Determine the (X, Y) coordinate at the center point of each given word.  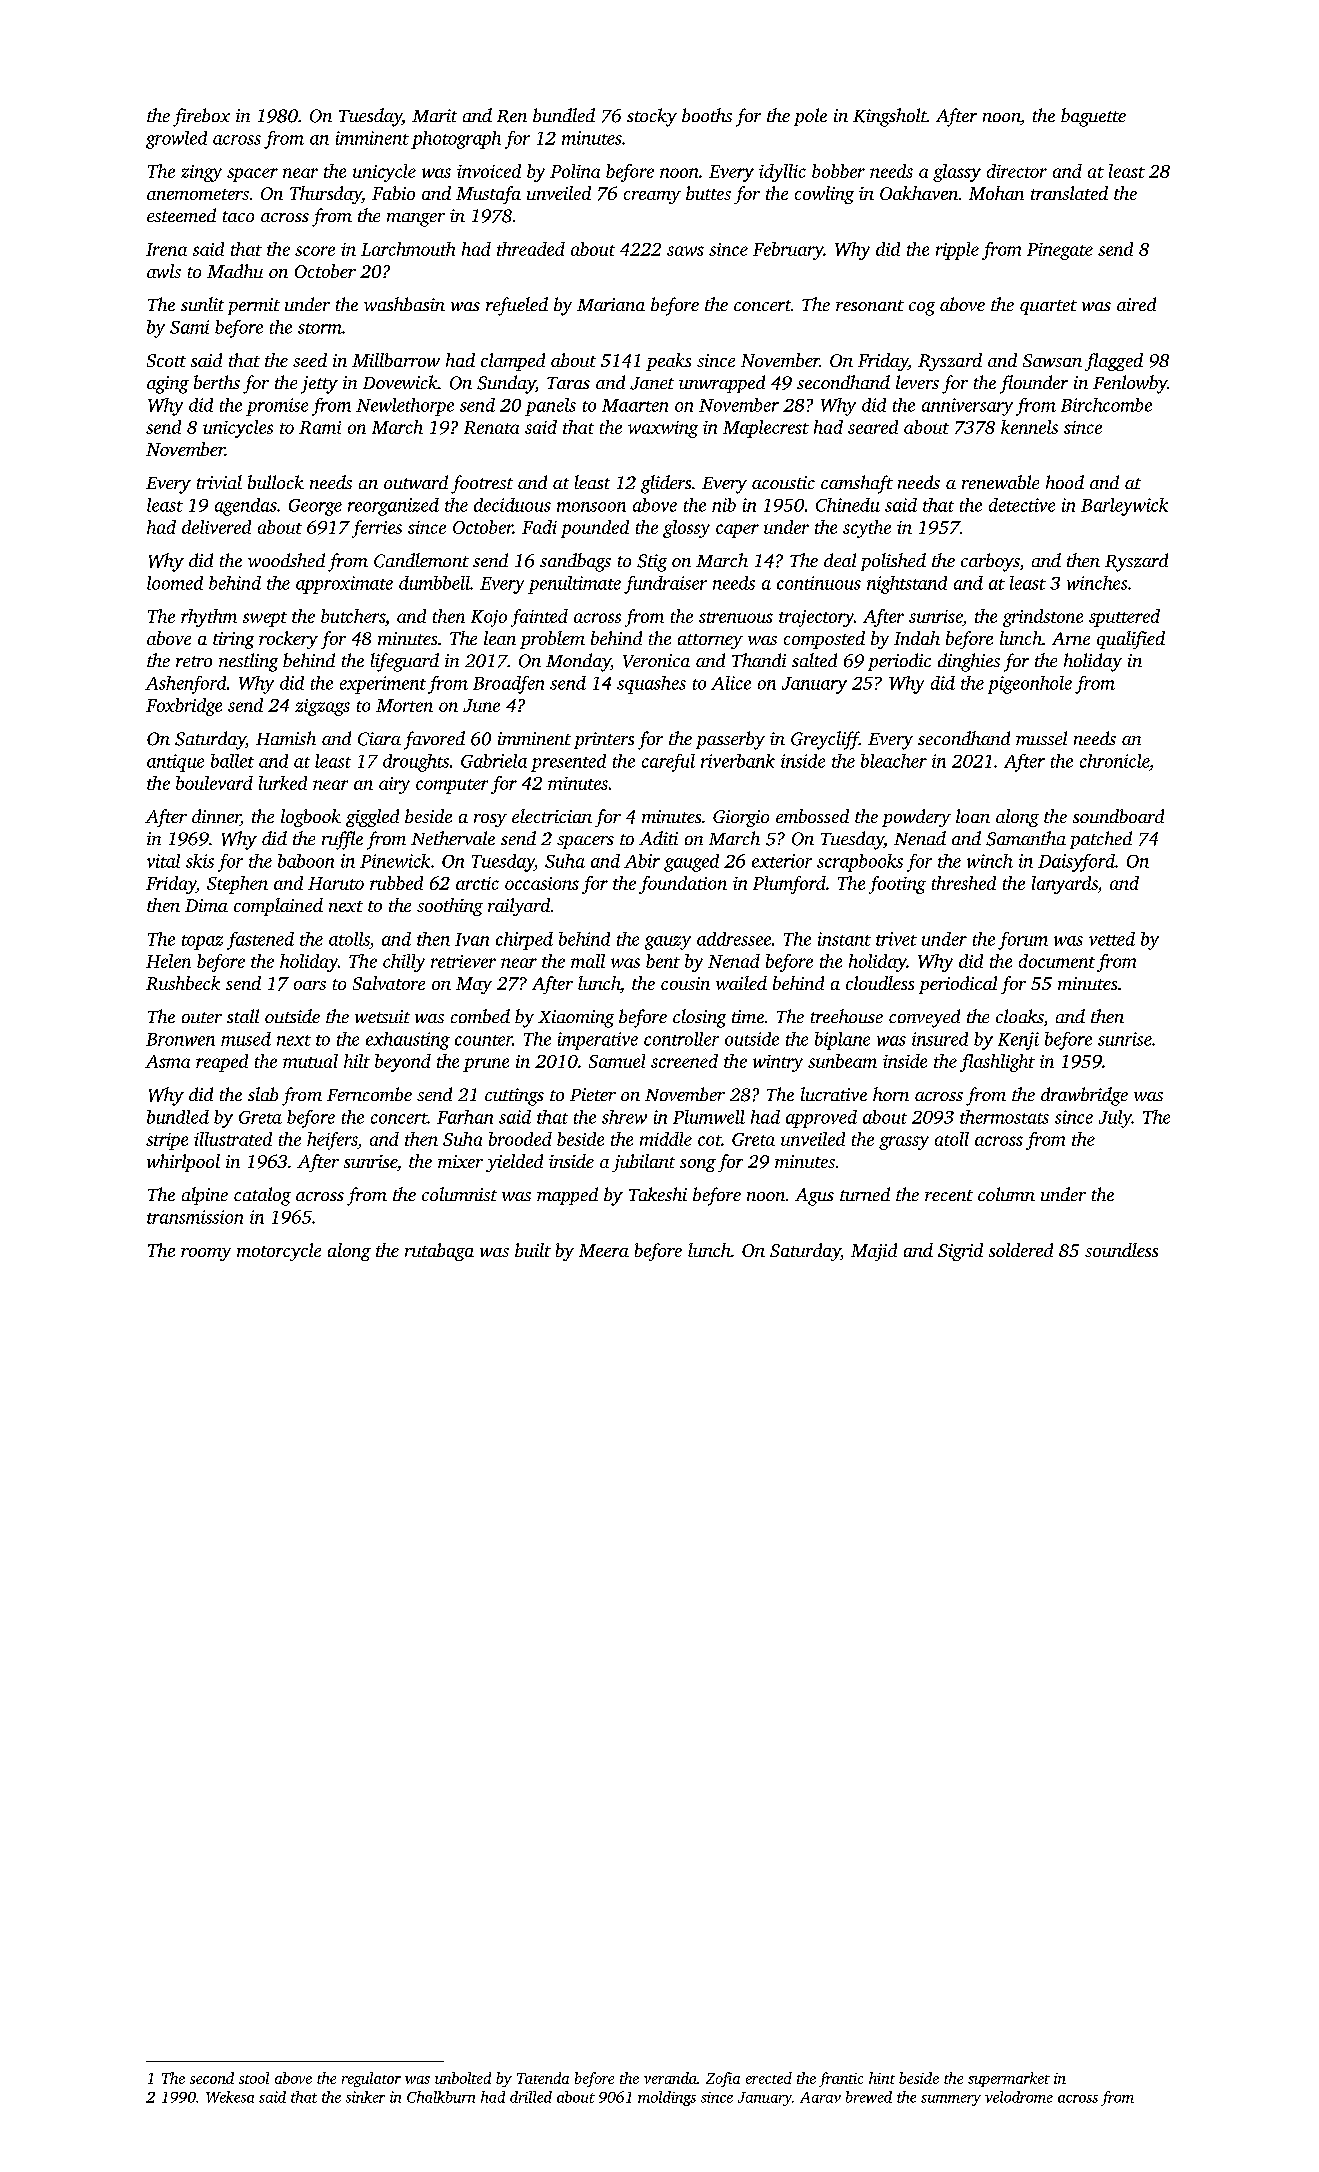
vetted (1112, 939)
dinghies (969, 662)
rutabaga (439, 1252)
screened (684, 1061)
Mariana (611, 304)
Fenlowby (1130, 384)
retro (194, 661)
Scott (166, 360)
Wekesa (230, 2097)
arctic (477, 883)
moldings (667, 2098)
